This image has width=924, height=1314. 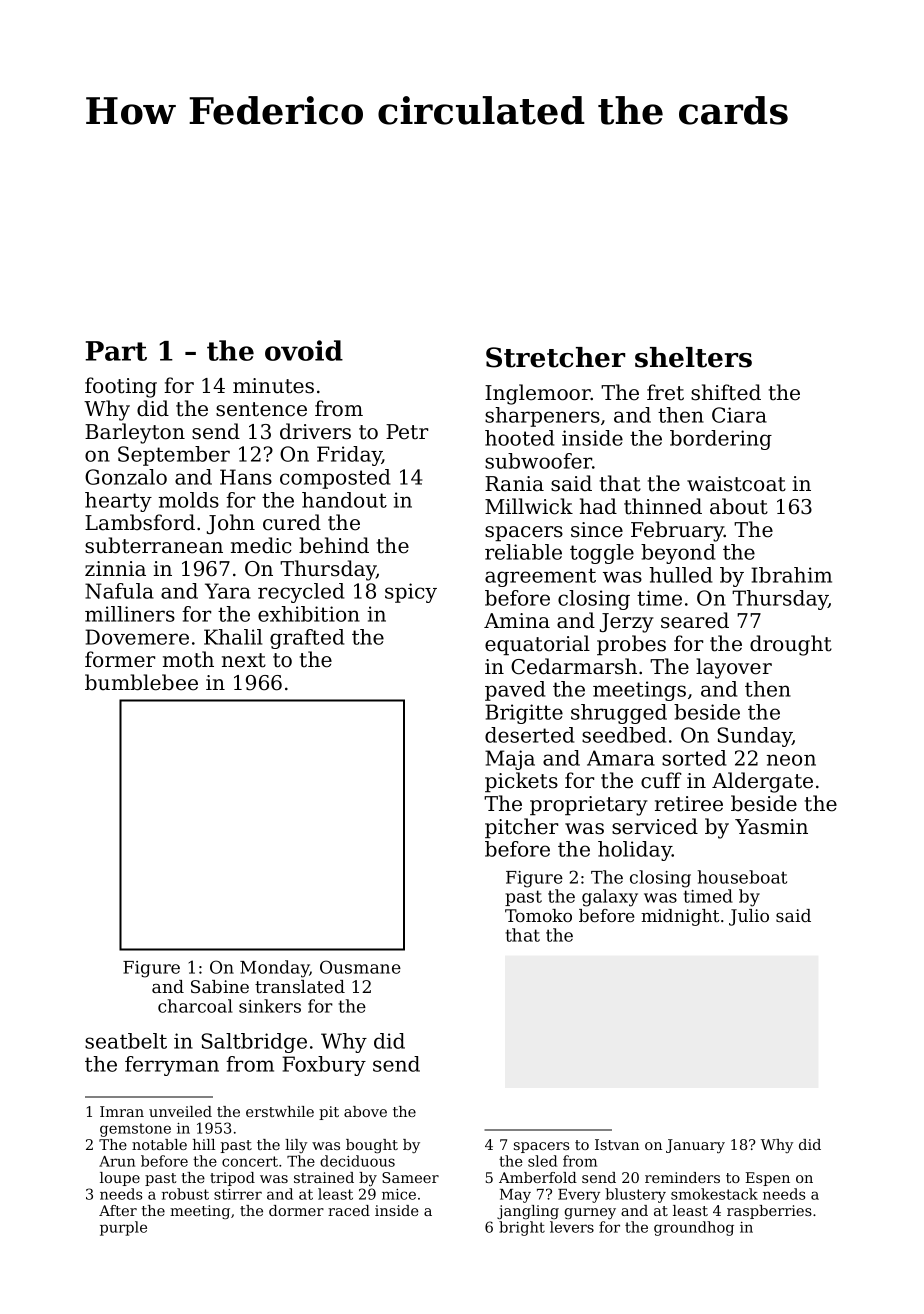 What do you see at coordinates (694, 1228) in the image?
I see `groundhog` at bounding box center [694, 1228].
